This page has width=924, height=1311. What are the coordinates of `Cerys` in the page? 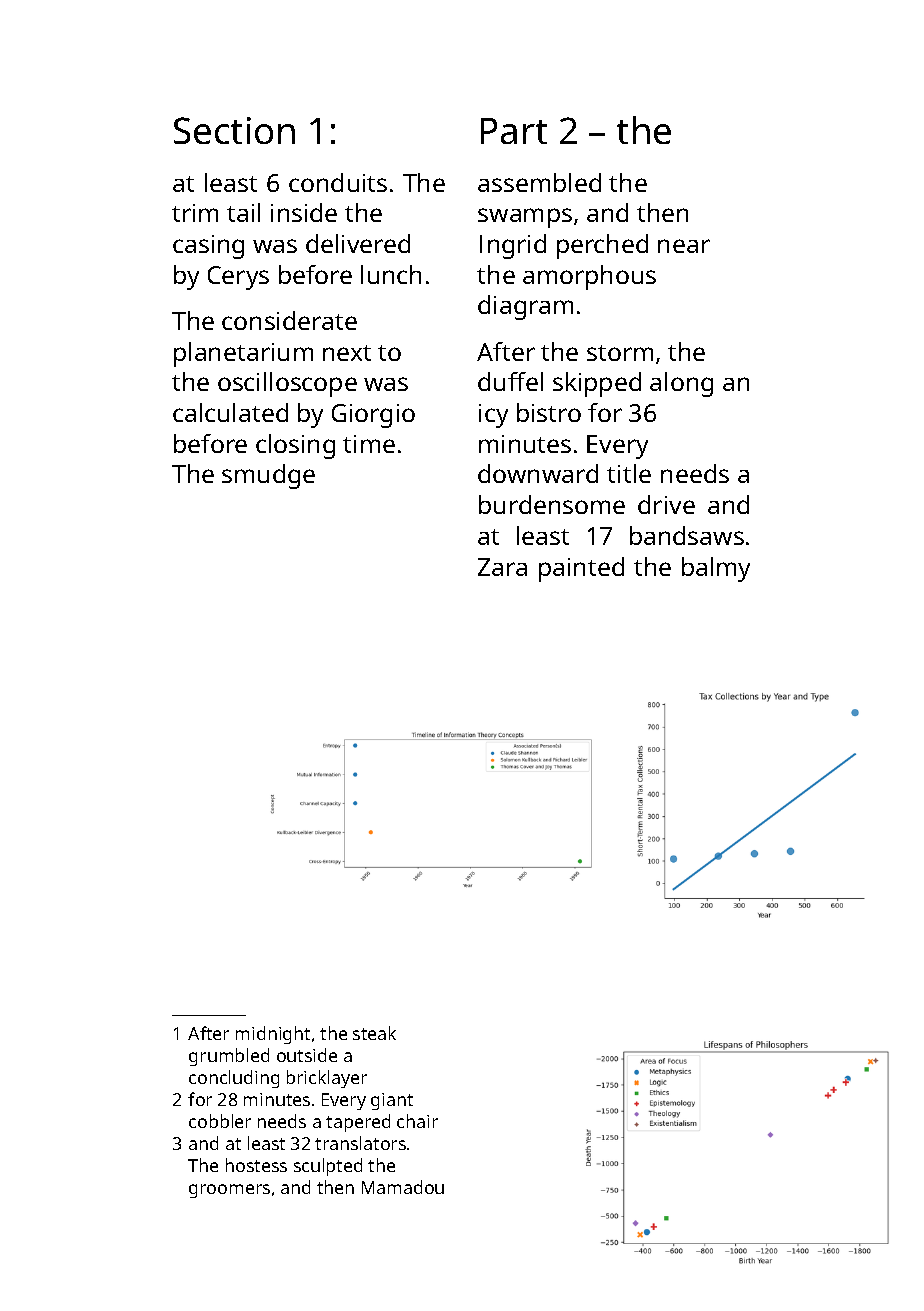 It's located at (238, 278).
